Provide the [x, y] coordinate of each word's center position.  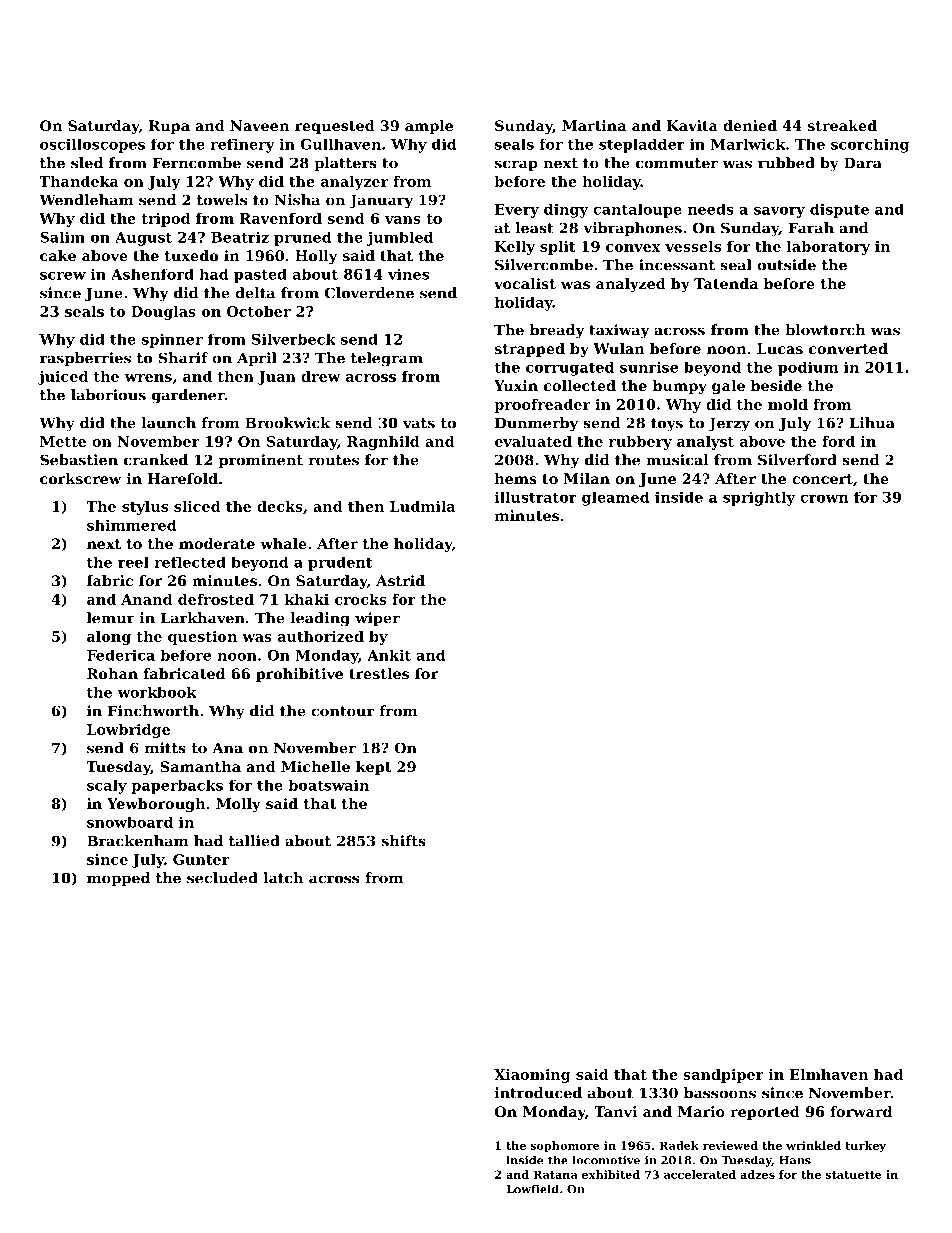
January [381, 201]
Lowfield [532, 1189]
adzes [757, 1174]
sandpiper [723, 1076]
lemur [111, 618]
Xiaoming [532, 1076]
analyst [705, 443]
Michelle [315, 766]
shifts [404, 841]
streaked [842, 125]
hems [515, 478]
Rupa [169, 127]
